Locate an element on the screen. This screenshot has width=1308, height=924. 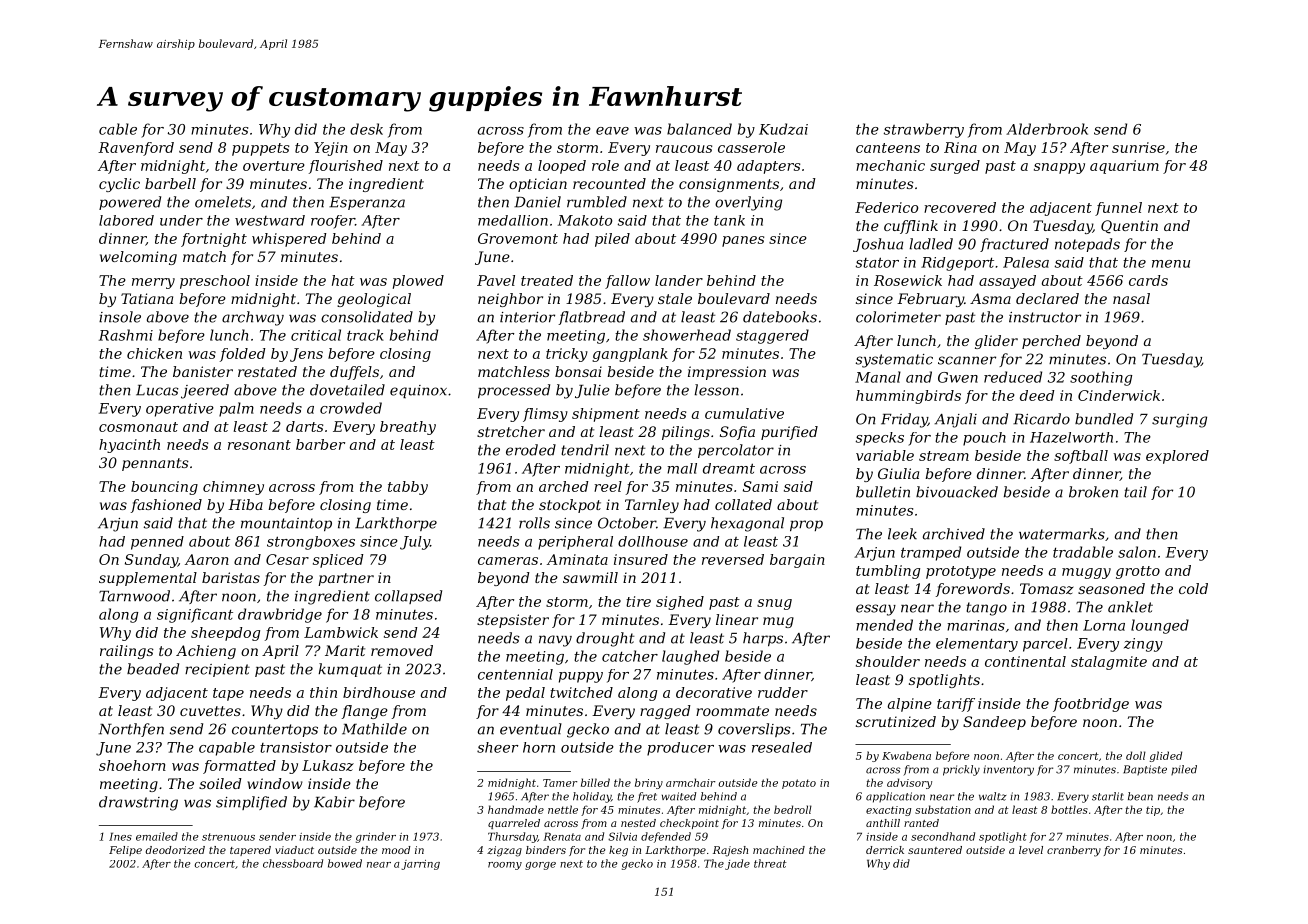
adapters is located at coordinates (768, 167).
